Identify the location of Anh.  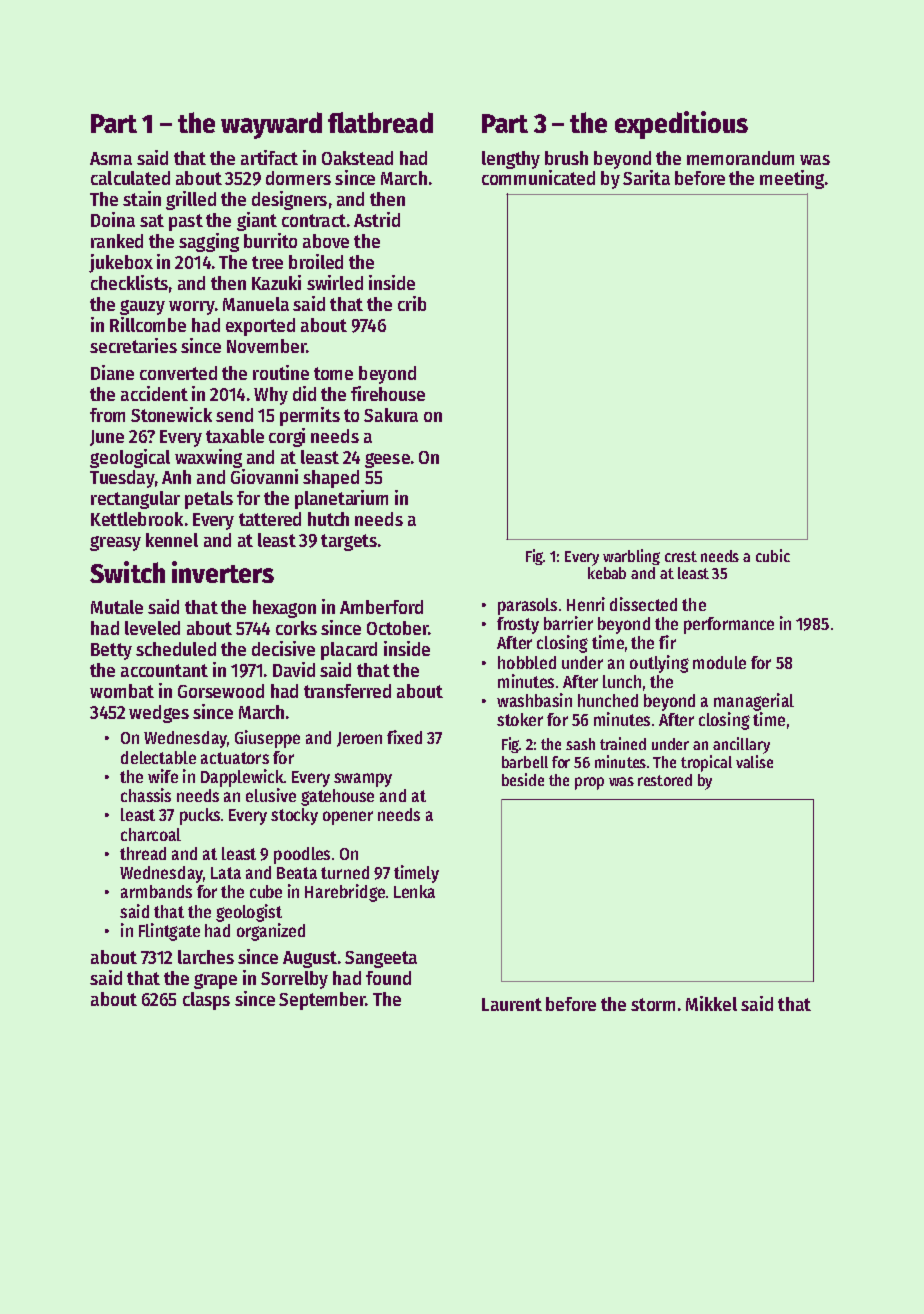
(176, 477).
